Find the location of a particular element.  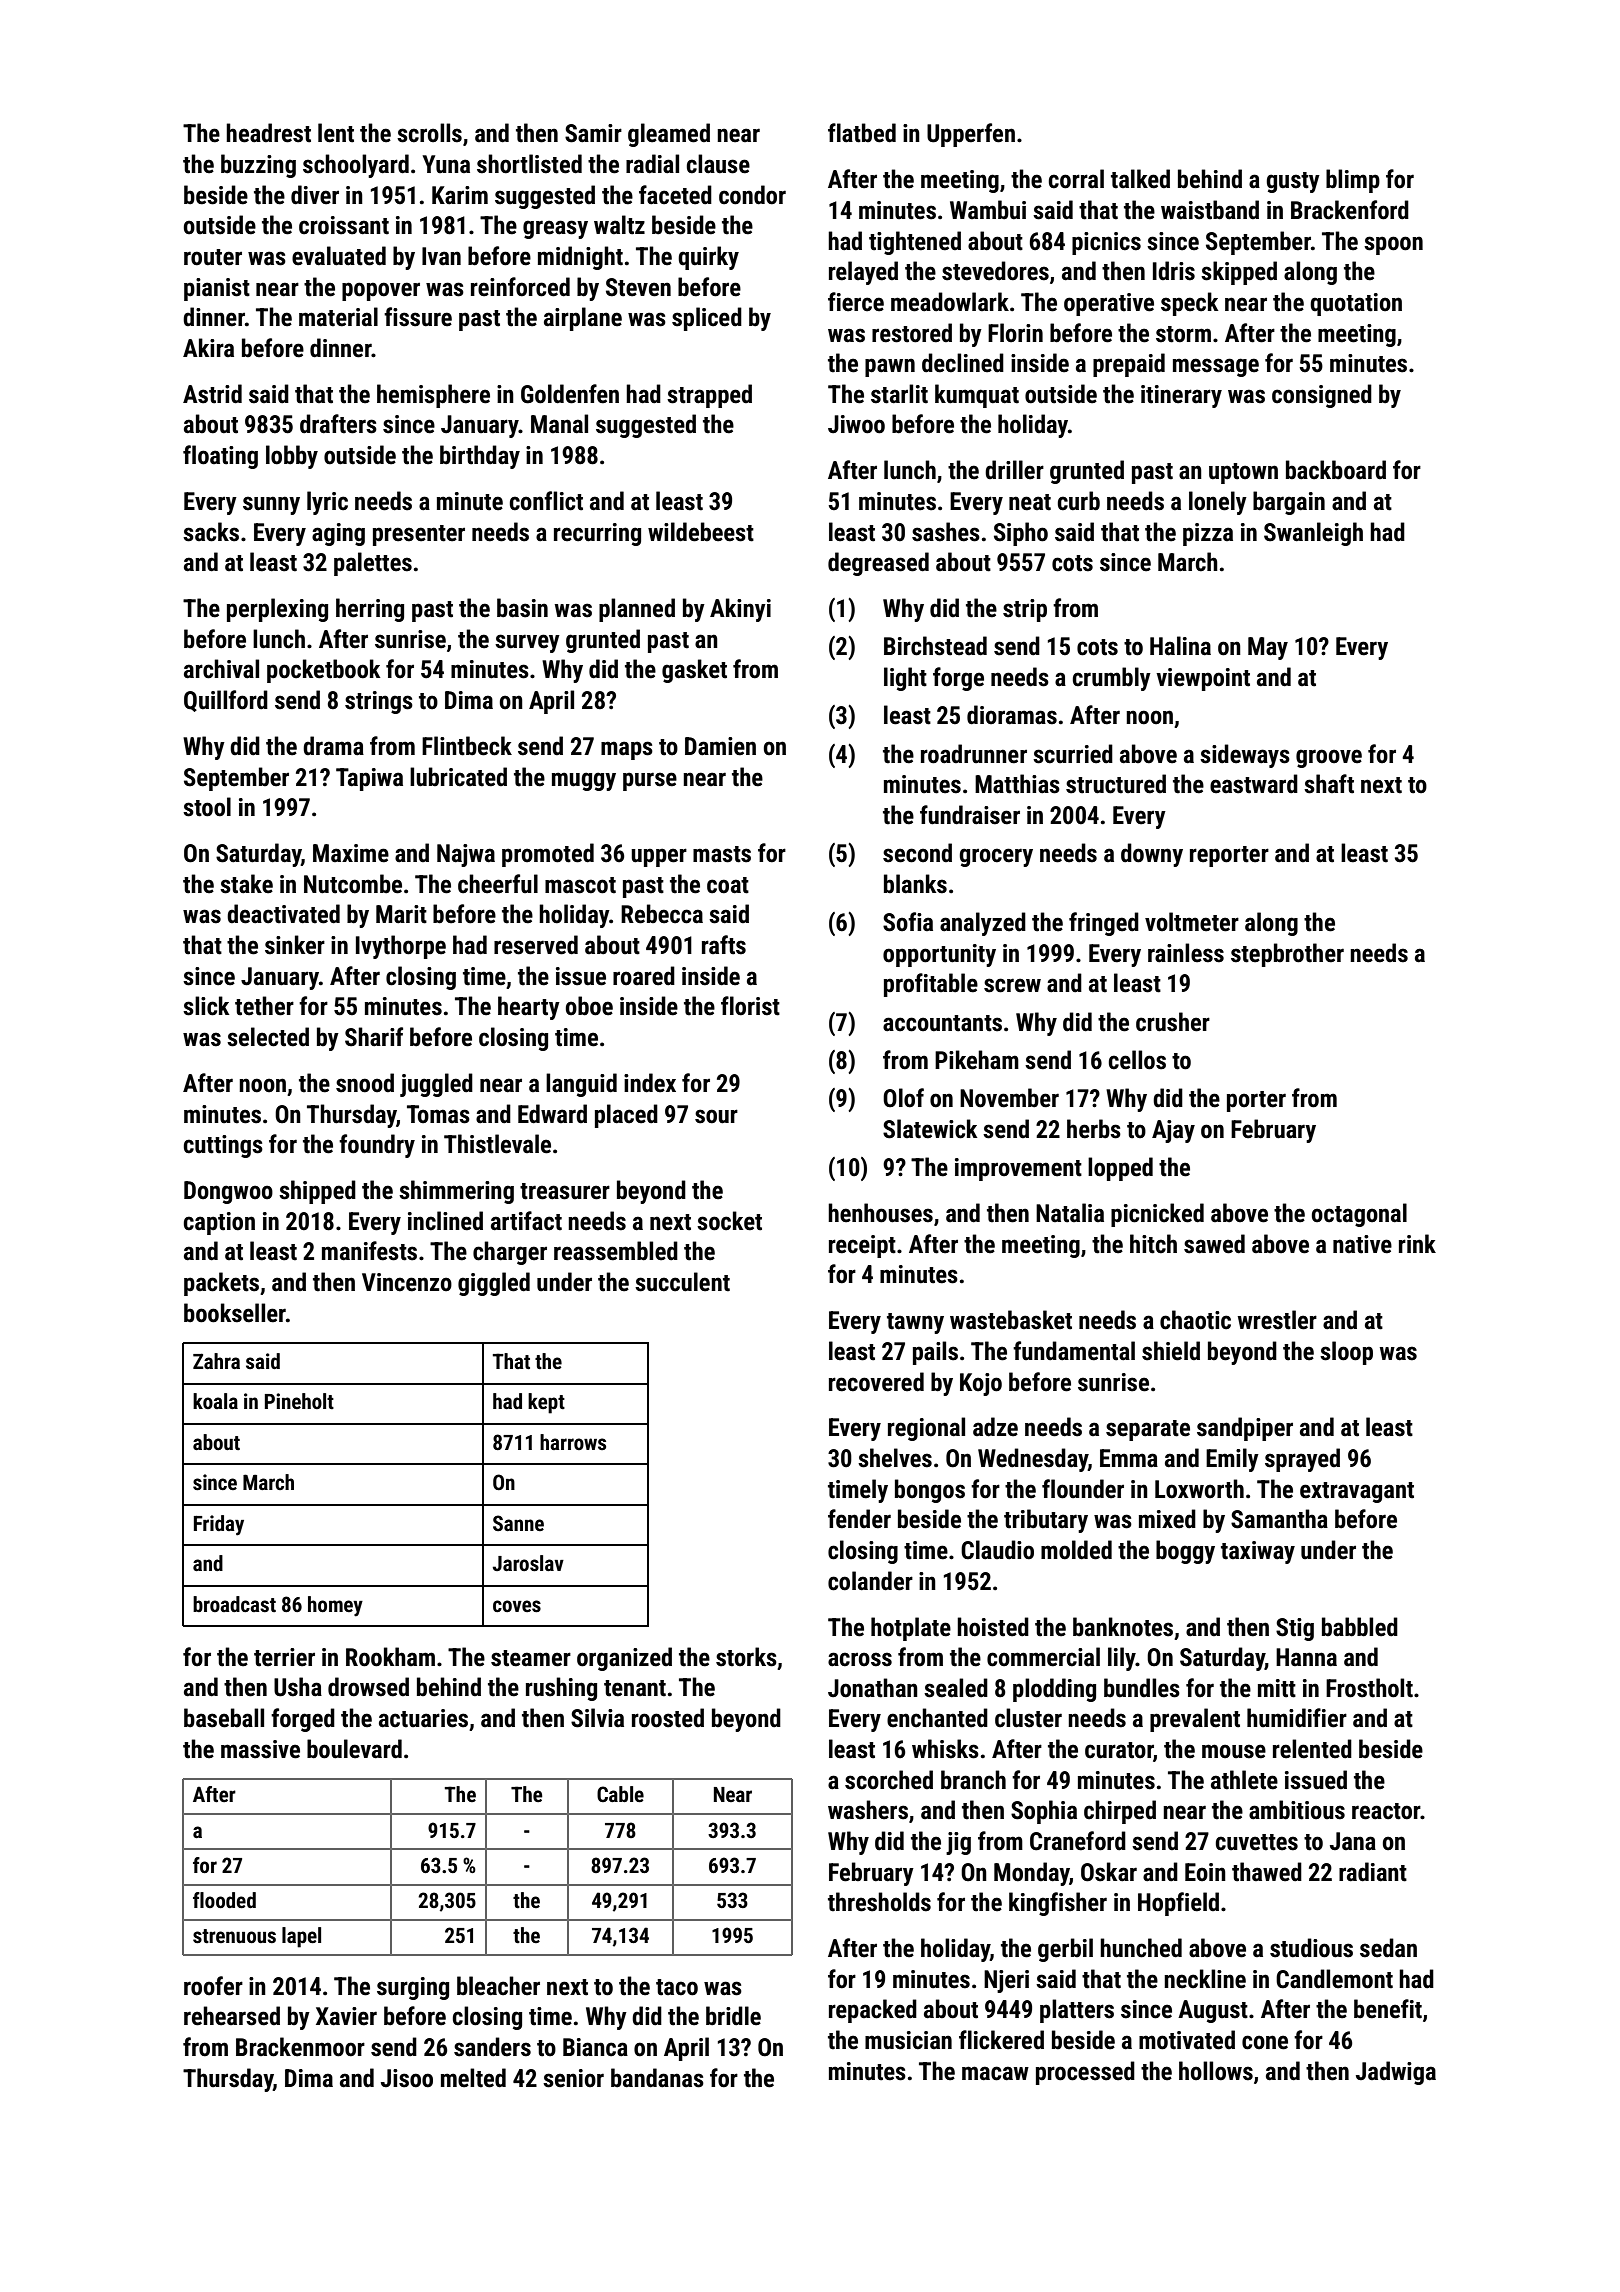

sandpiper is located at coordinates (1245, 1429).
